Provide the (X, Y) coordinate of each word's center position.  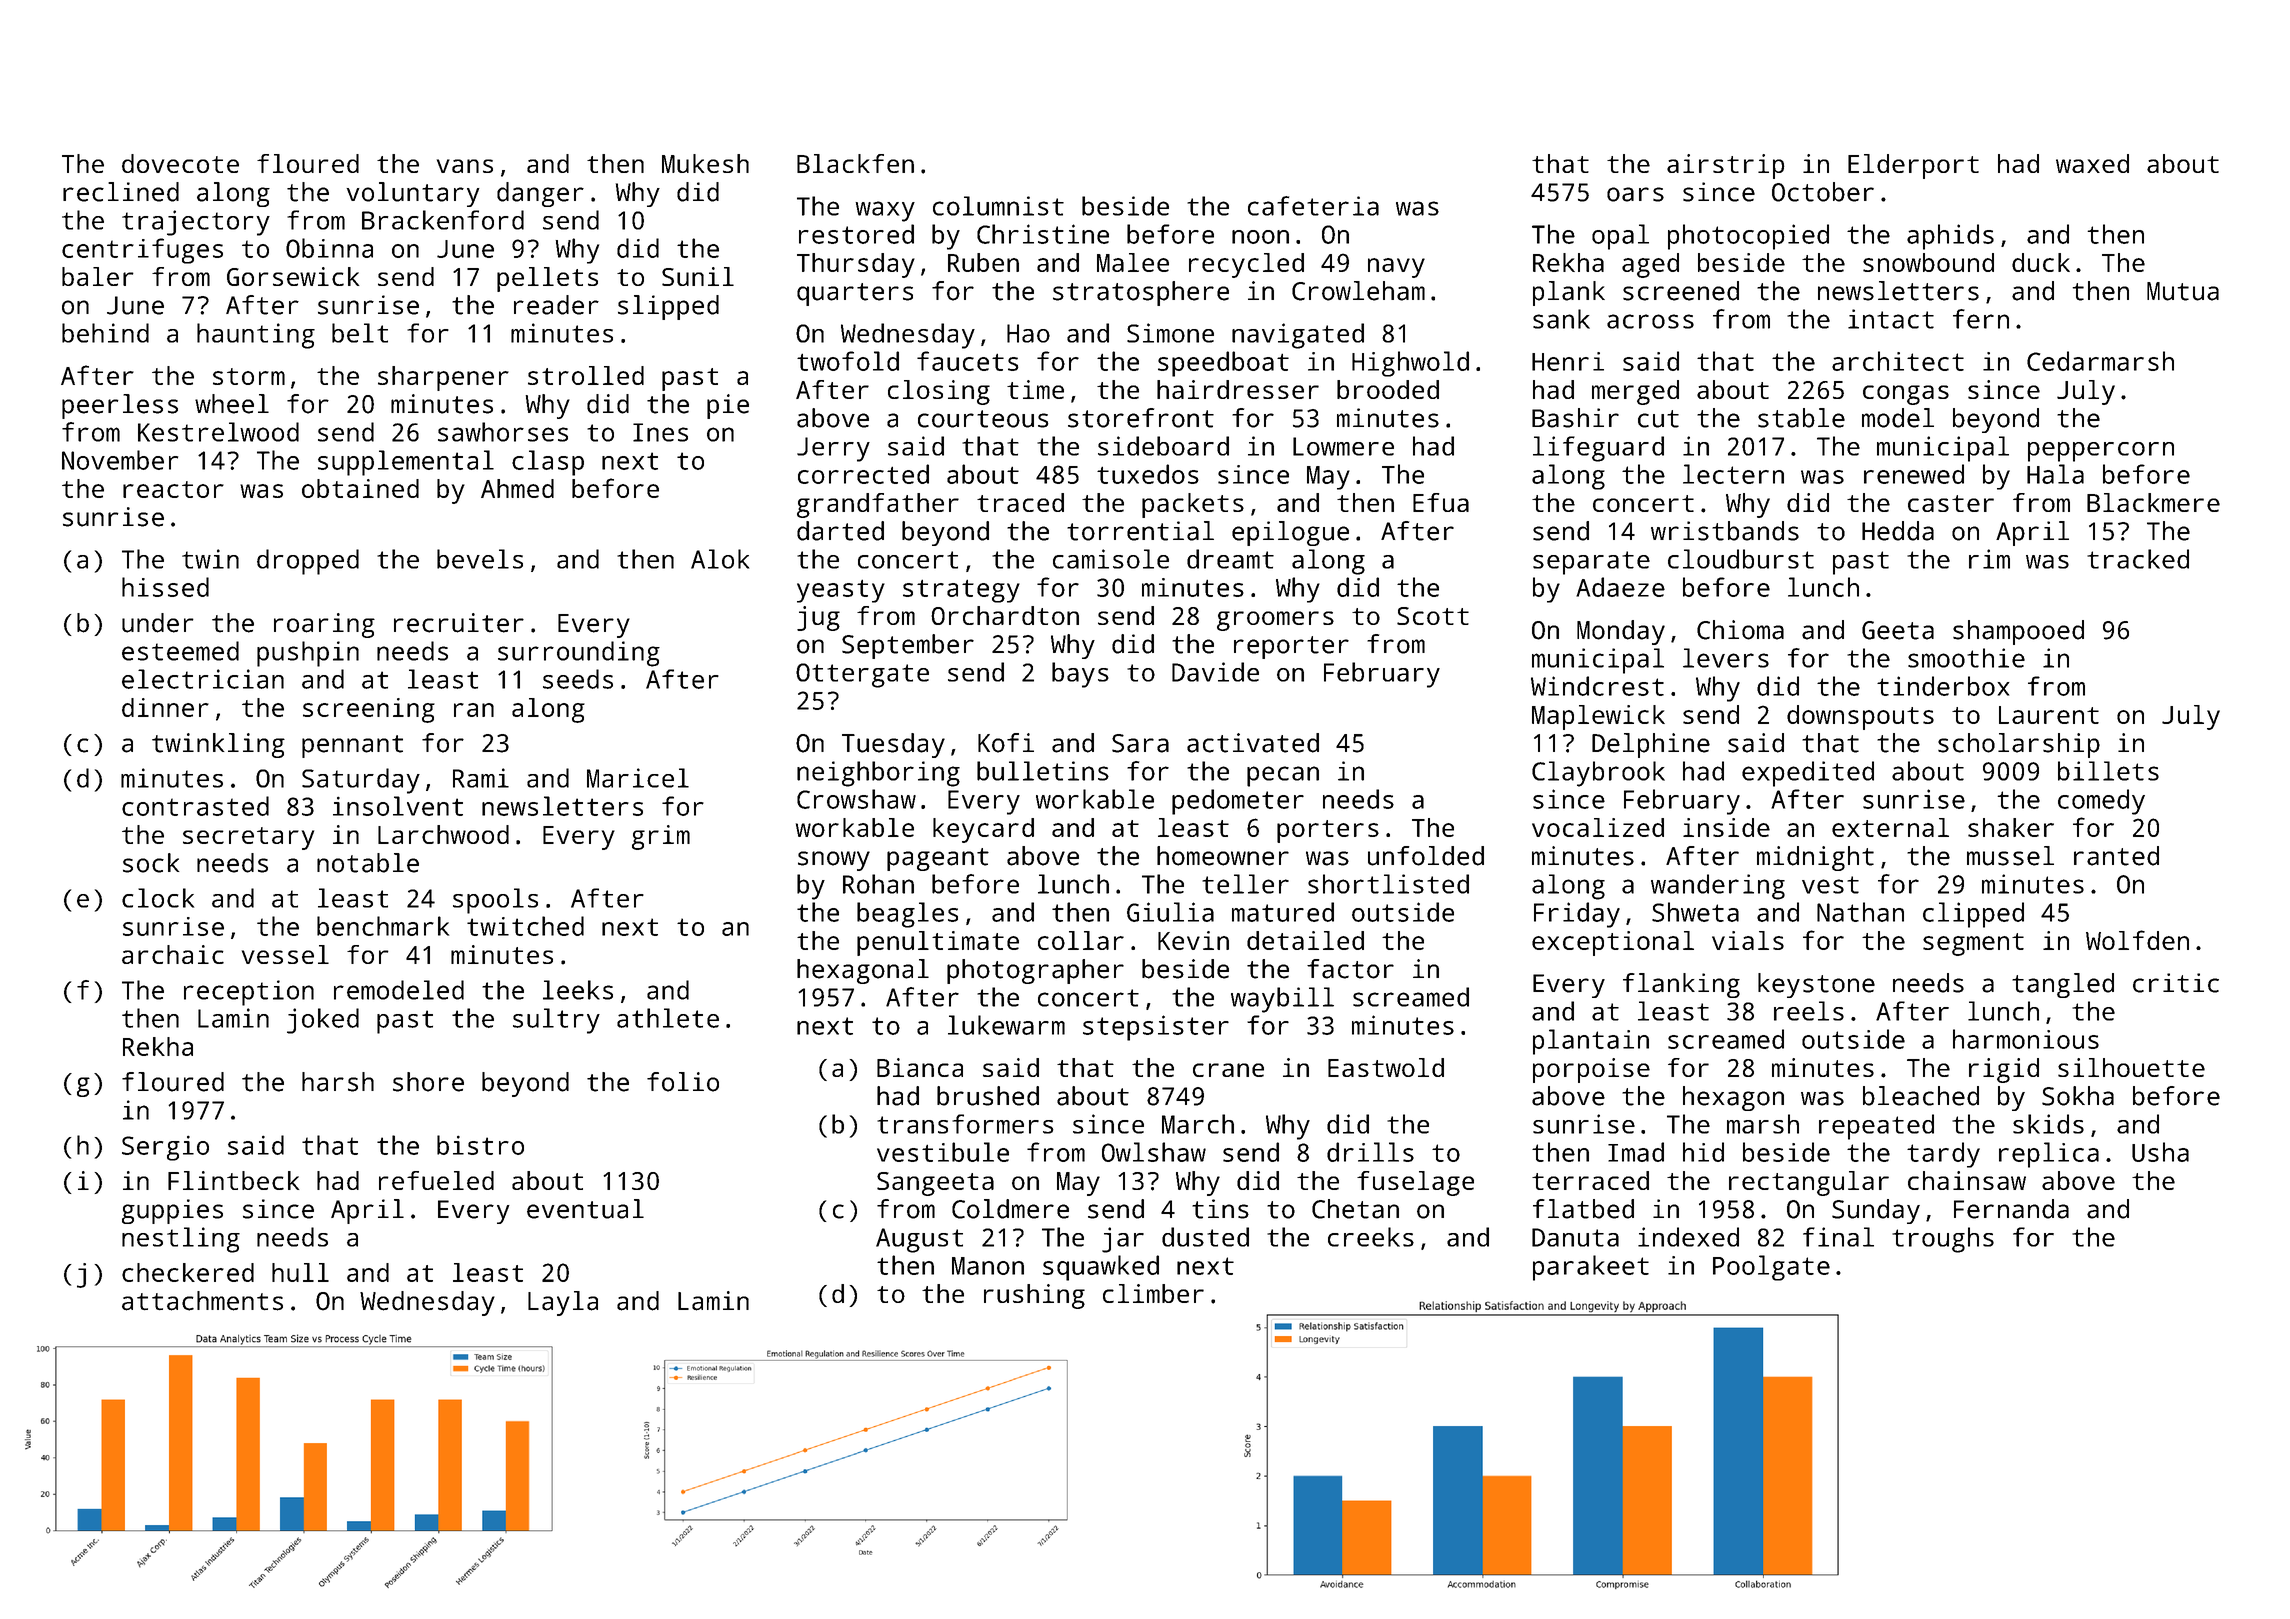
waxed (2092, 163)
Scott (1433, 616)
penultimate (938, 943)
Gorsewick (293, 276)
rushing (1034, 1296)
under (158, 623)
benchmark (383, 926)
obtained (360, 488)
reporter (1291, 647)
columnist (998, 206)
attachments (202, 1301)
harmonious (2026, 1039)
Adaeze (1620, 587)
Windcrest (1597, 686)
